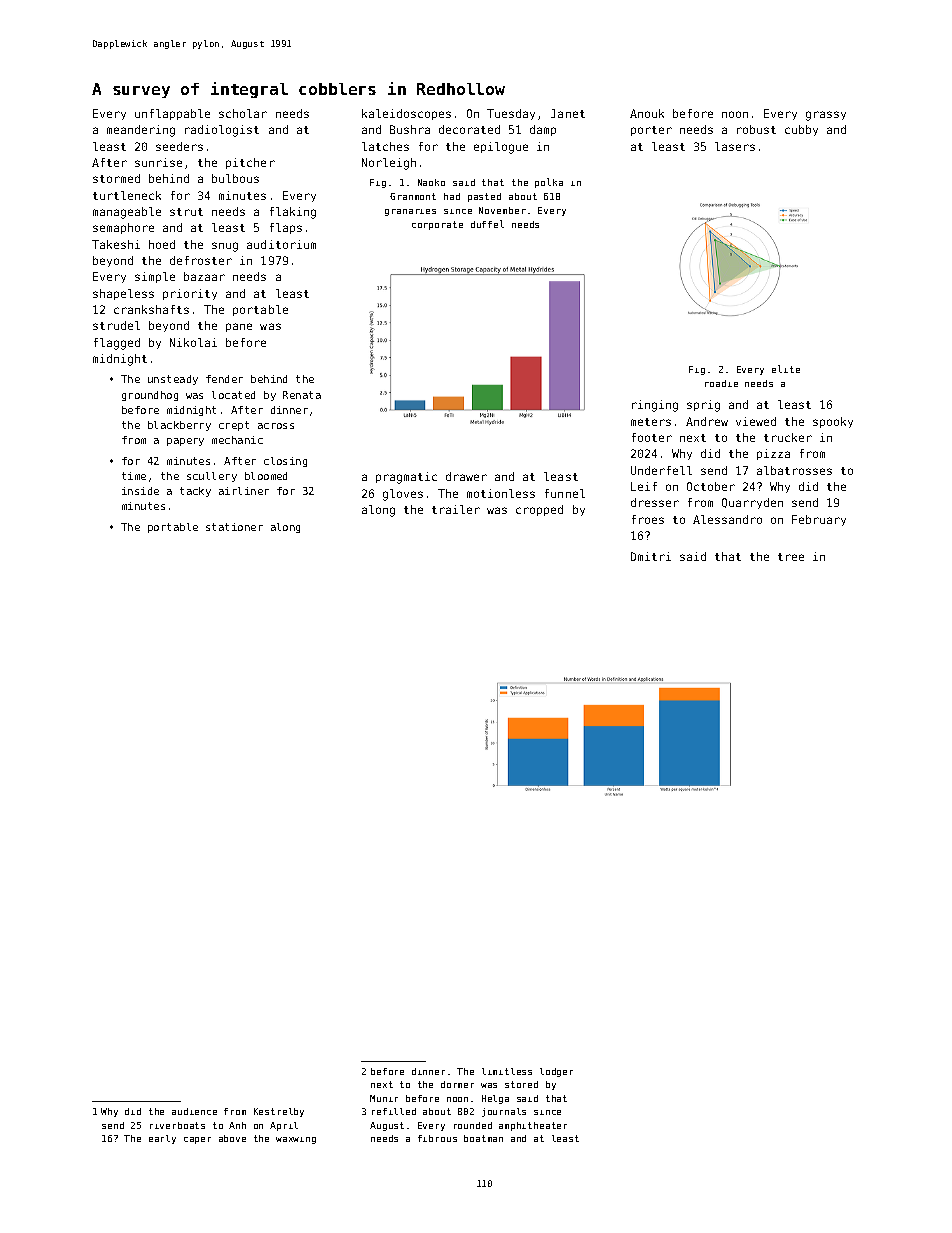 The image size is (952, 1233). Describe the element at coordinates (140, 491) in the screenshot. I see `inside` at that location.
